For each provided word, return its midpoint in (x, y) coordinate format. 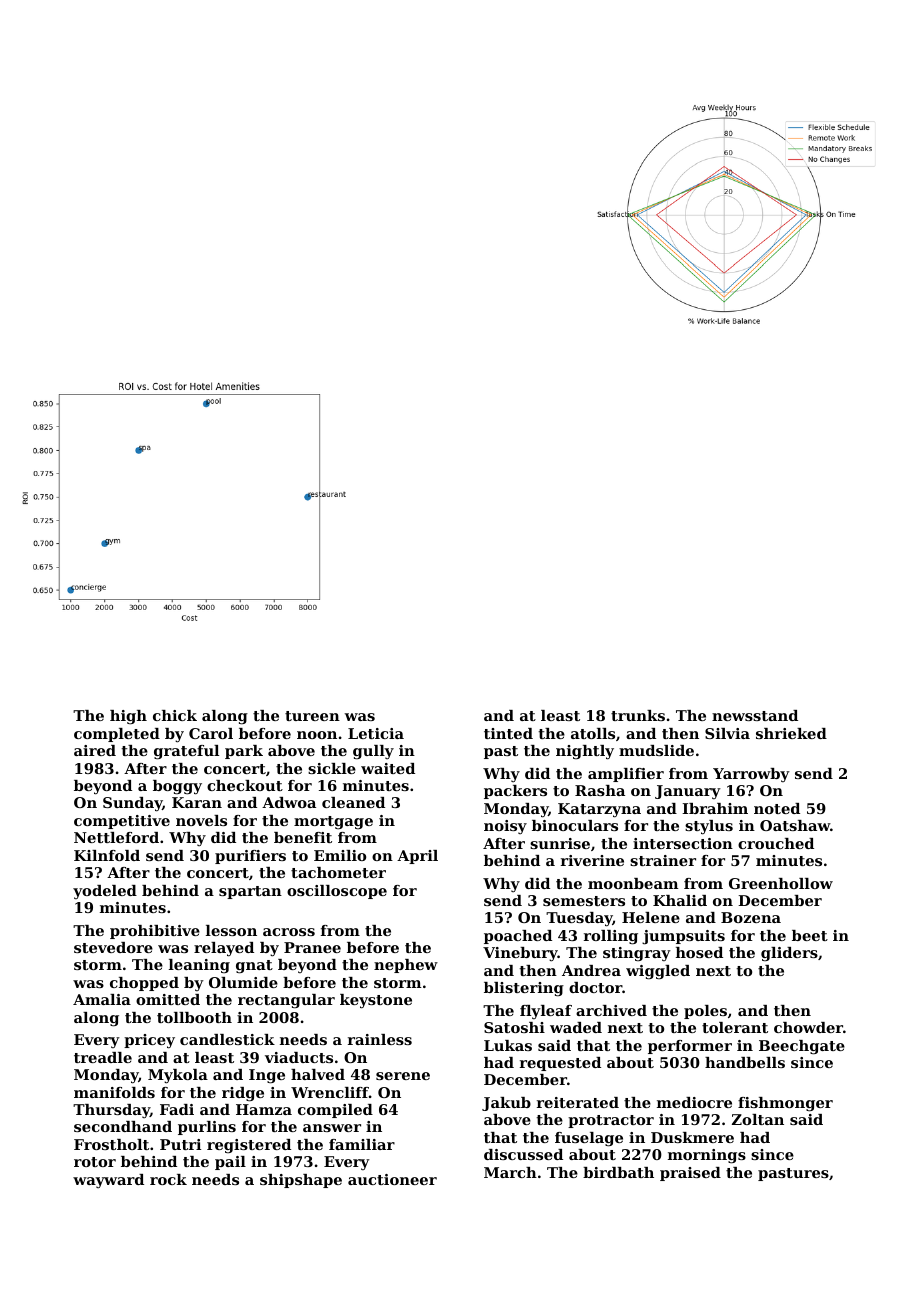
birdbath (618, 1172)
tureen (312, 716)
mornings (707, 1156)
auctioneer (392, 1179)
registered (249, 1146)
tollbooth (194, 1017)
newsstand (755, 715)
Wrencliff (330, 1092)
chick (175, 715)
